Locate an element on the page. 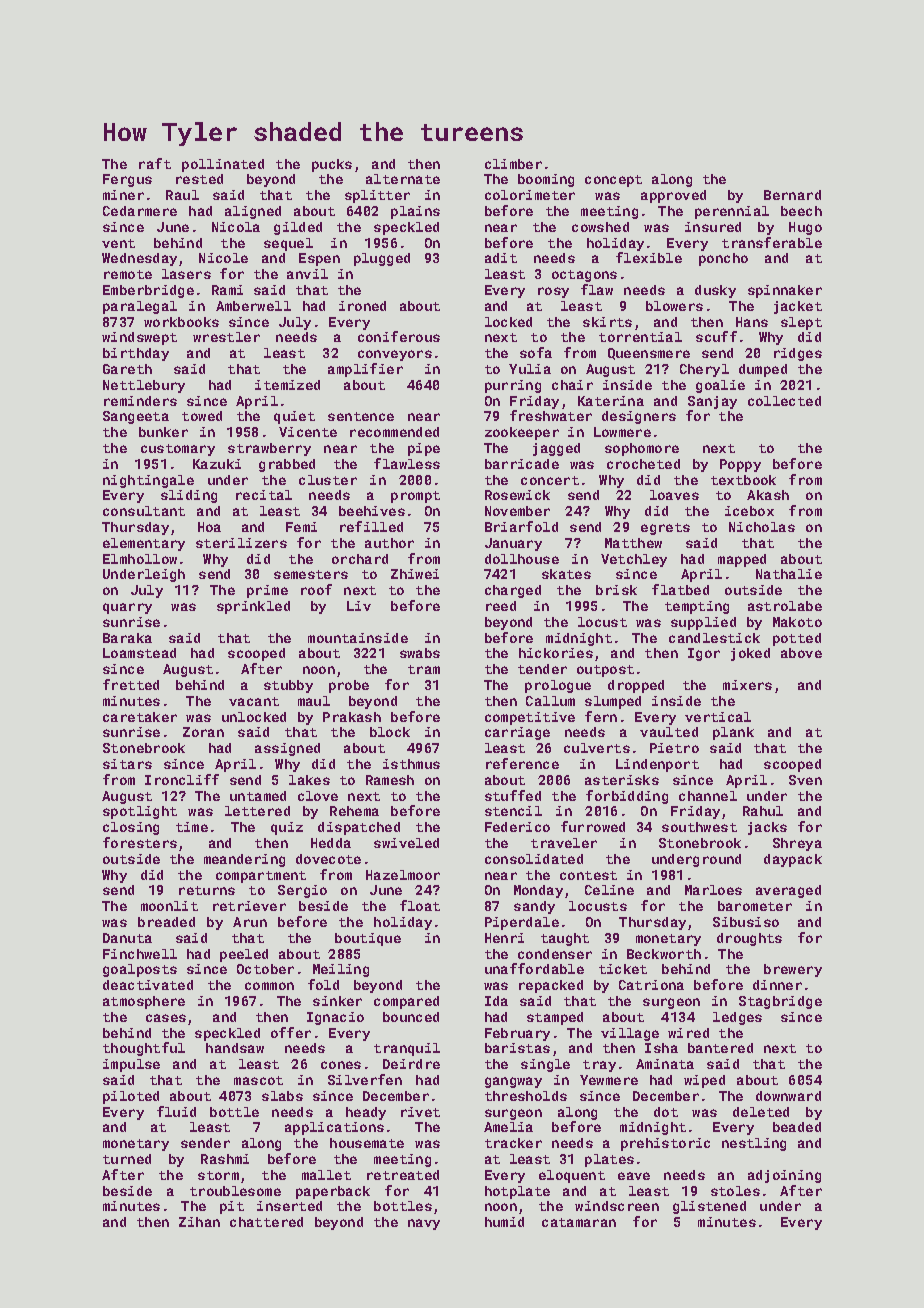 Image resolution: width=924 pixels, height=1308 pixels. Sanjay is located at coordinates (712, 402).
